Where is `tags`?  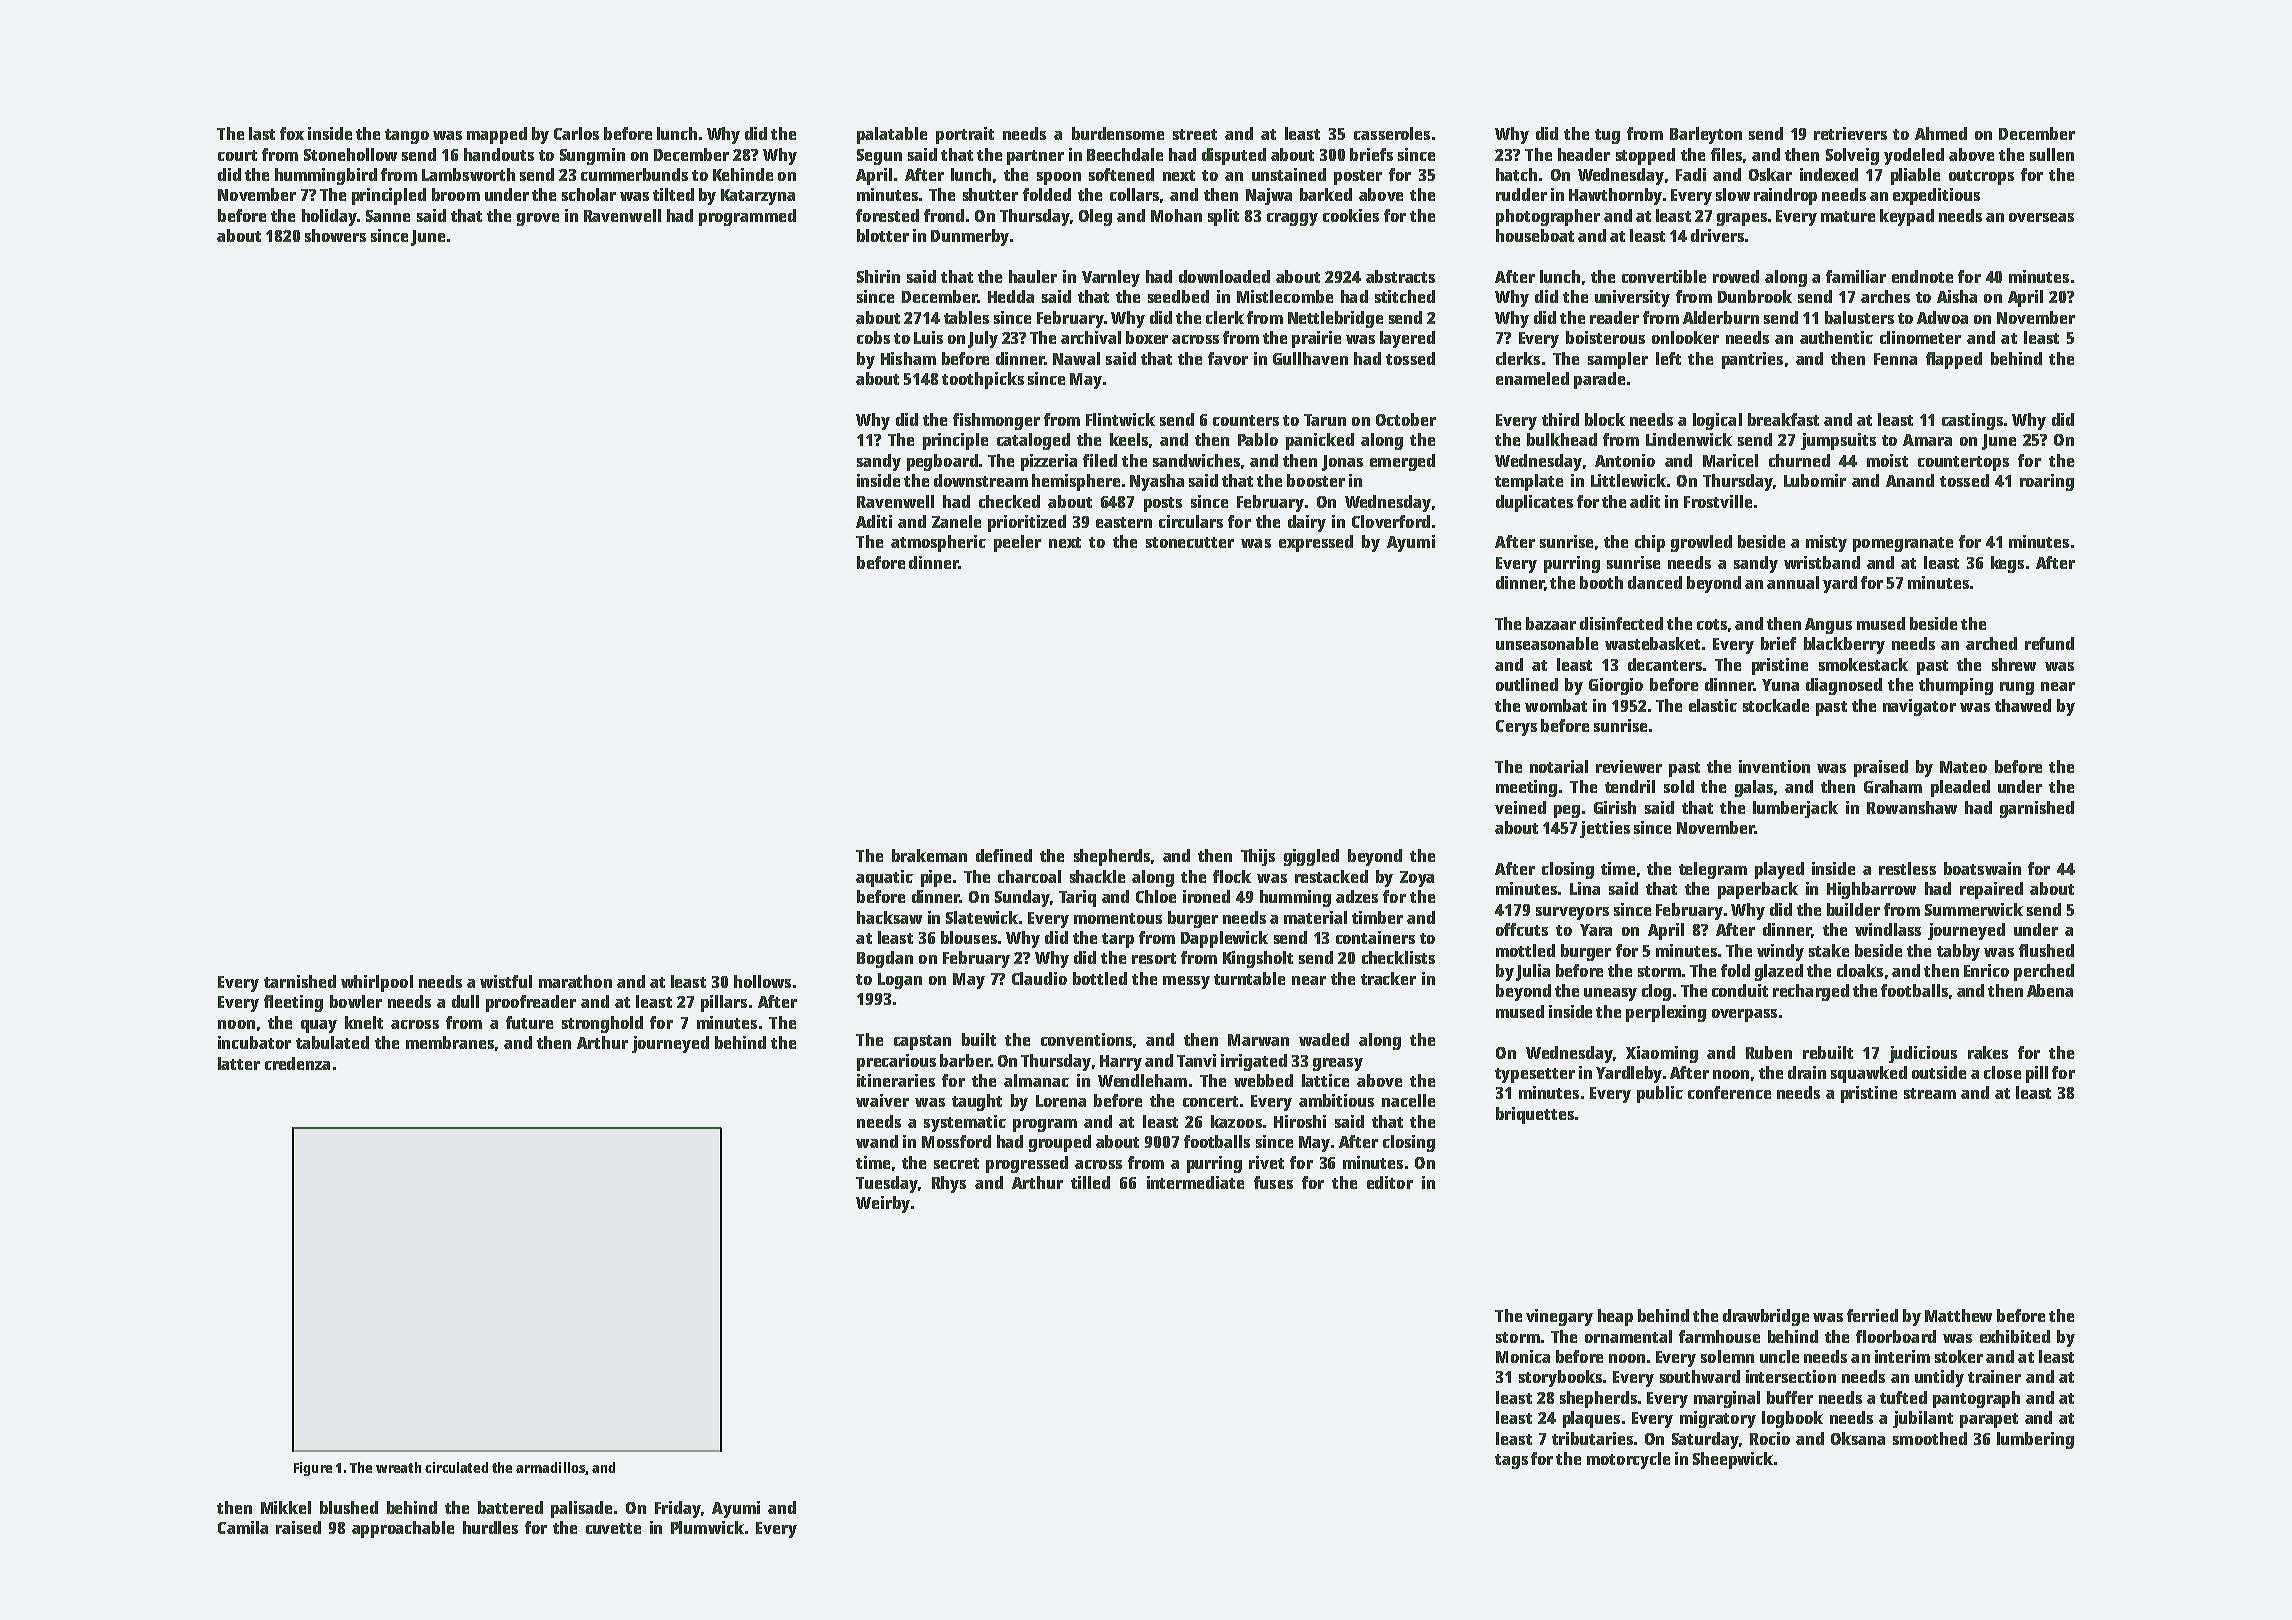
tags is located at coordinates (1511, 1461).
